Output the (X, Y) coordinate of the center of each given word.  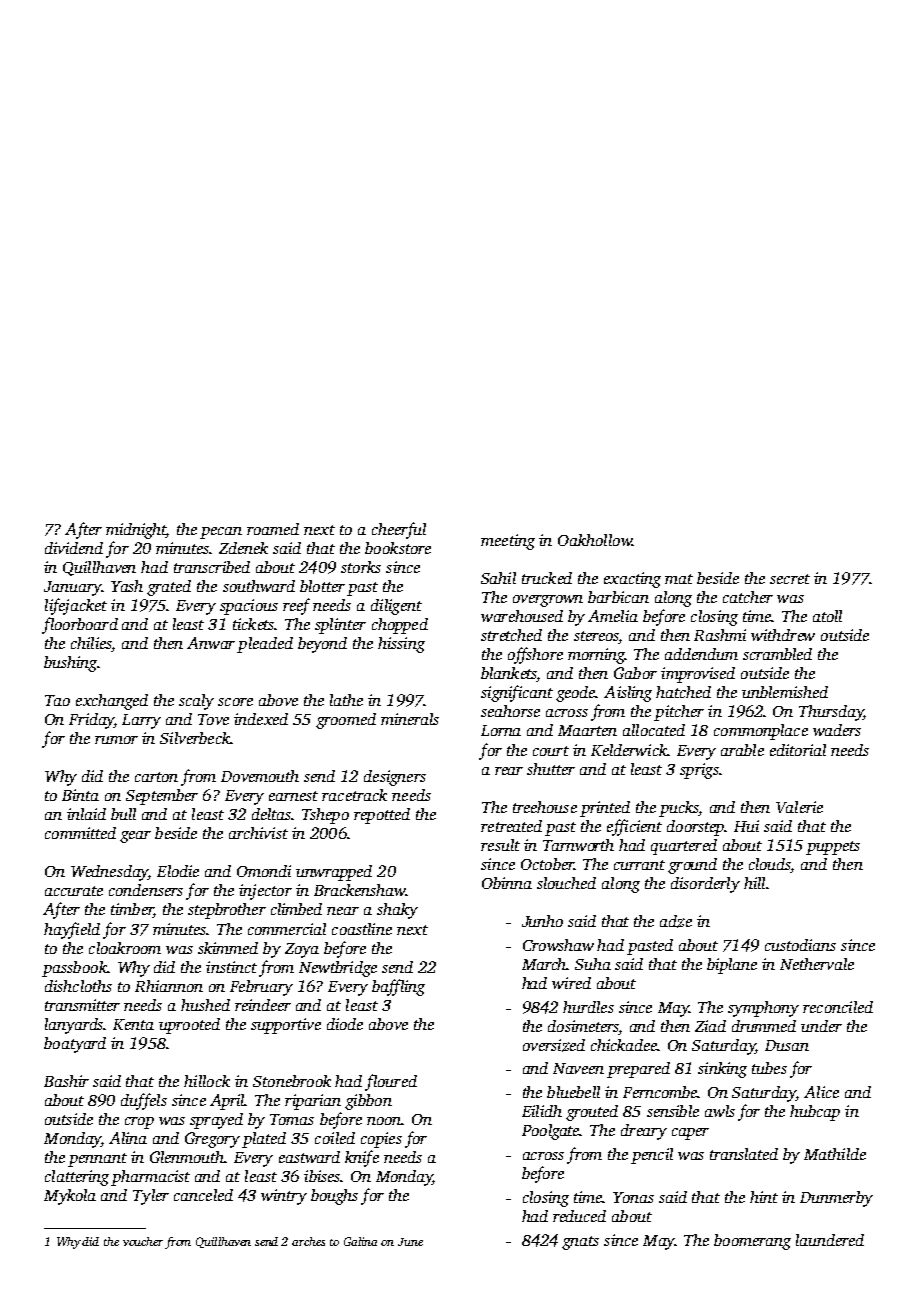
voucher (143, 1241)
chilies (91, 644)
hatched (683, 692)
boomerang (752, 1242)
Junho (542, 921)
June (410, 1242)
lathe (346, 700)
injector (265, 892)
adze (676, 921)
